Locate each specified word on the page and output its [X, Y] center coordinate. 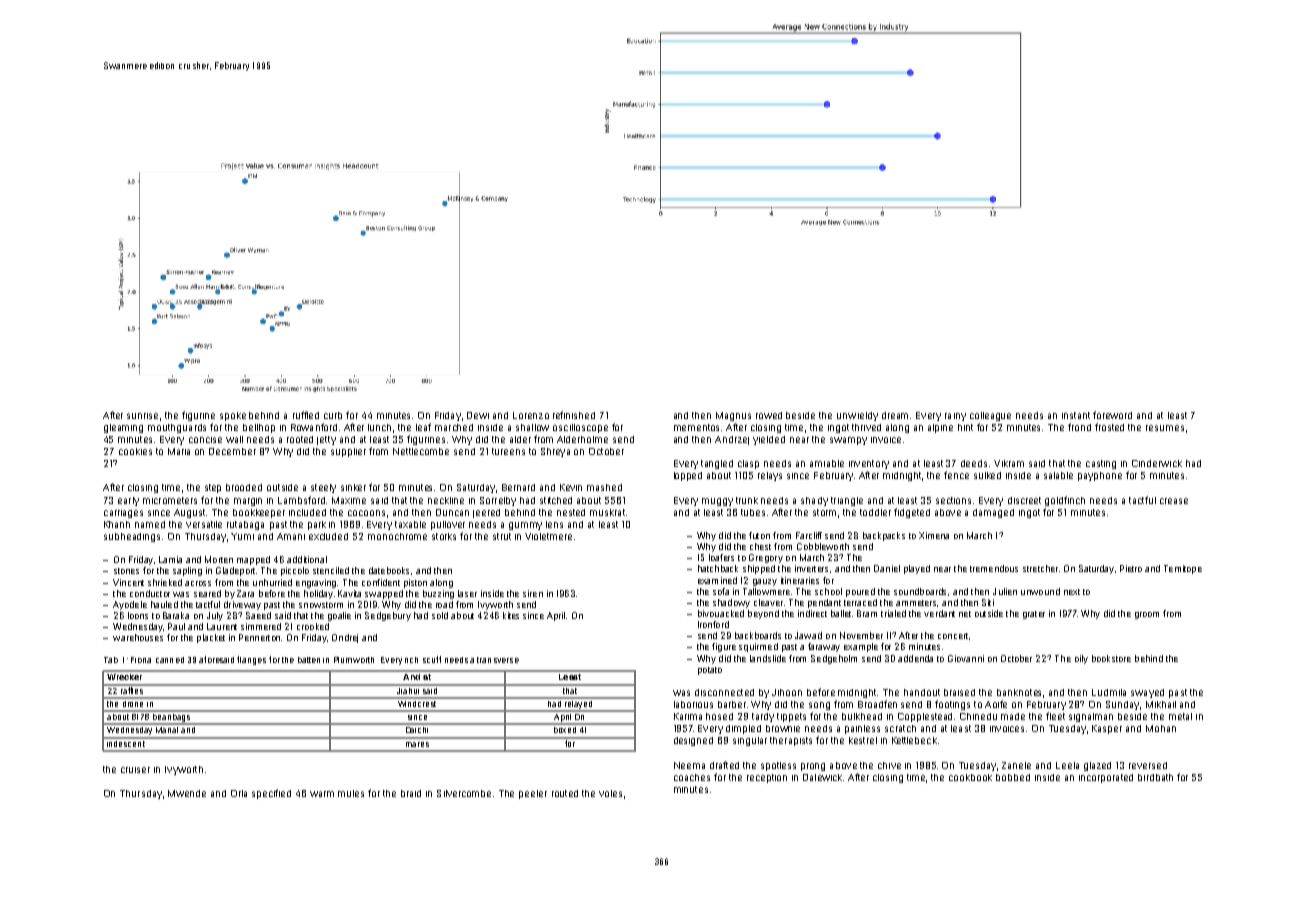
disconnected [724, 692]
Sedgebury [388, 616]
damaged [993, 513]
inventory [869, 464]
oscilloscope [580, 428]
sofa [721, 591]
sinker [353, 487]
